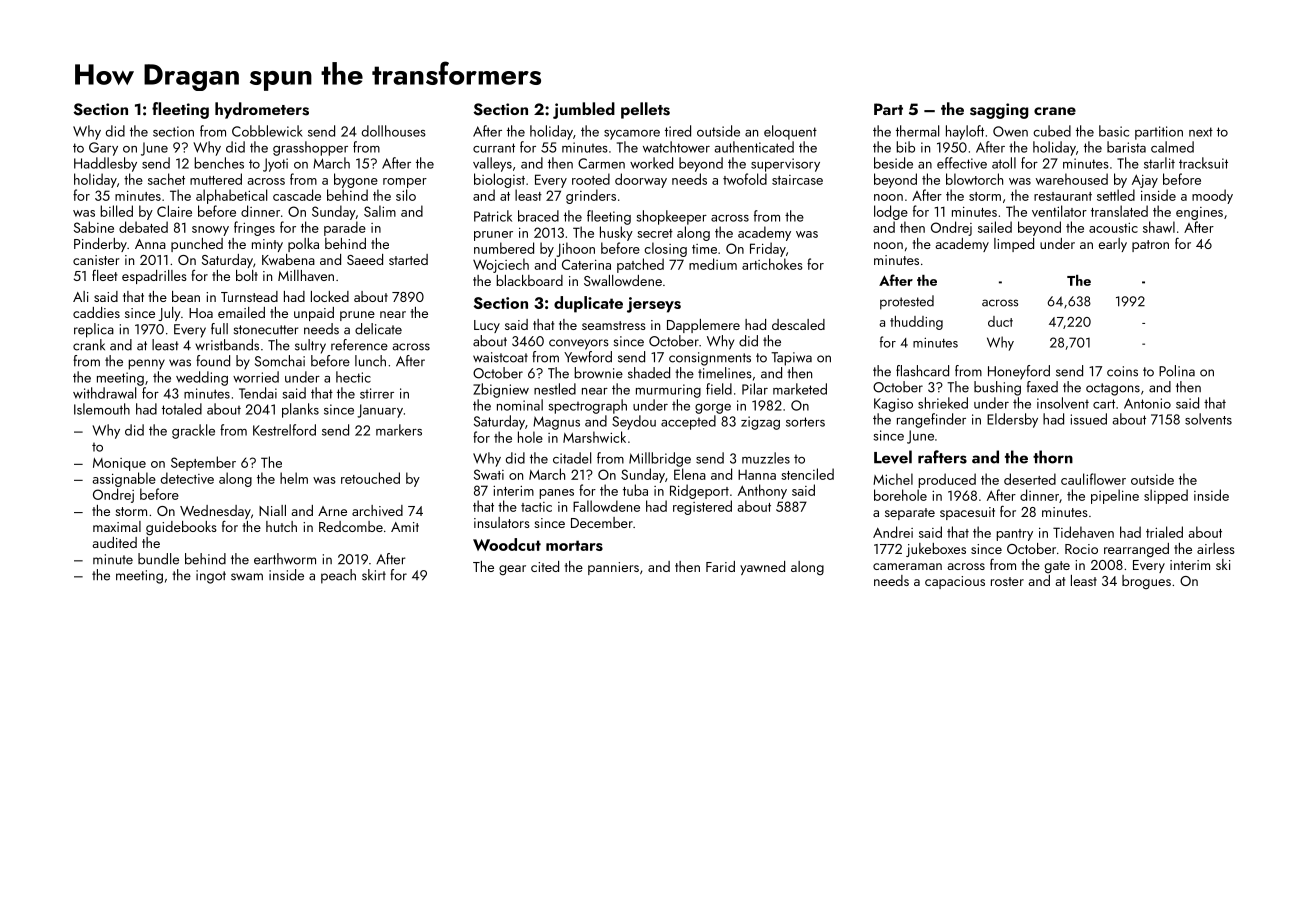 Image resolution: width=1308 pixels, height=924 pixels. What do you see at coordinates (641, 180) in the document?
I see `doorway` at bounding box center [641, 180].
